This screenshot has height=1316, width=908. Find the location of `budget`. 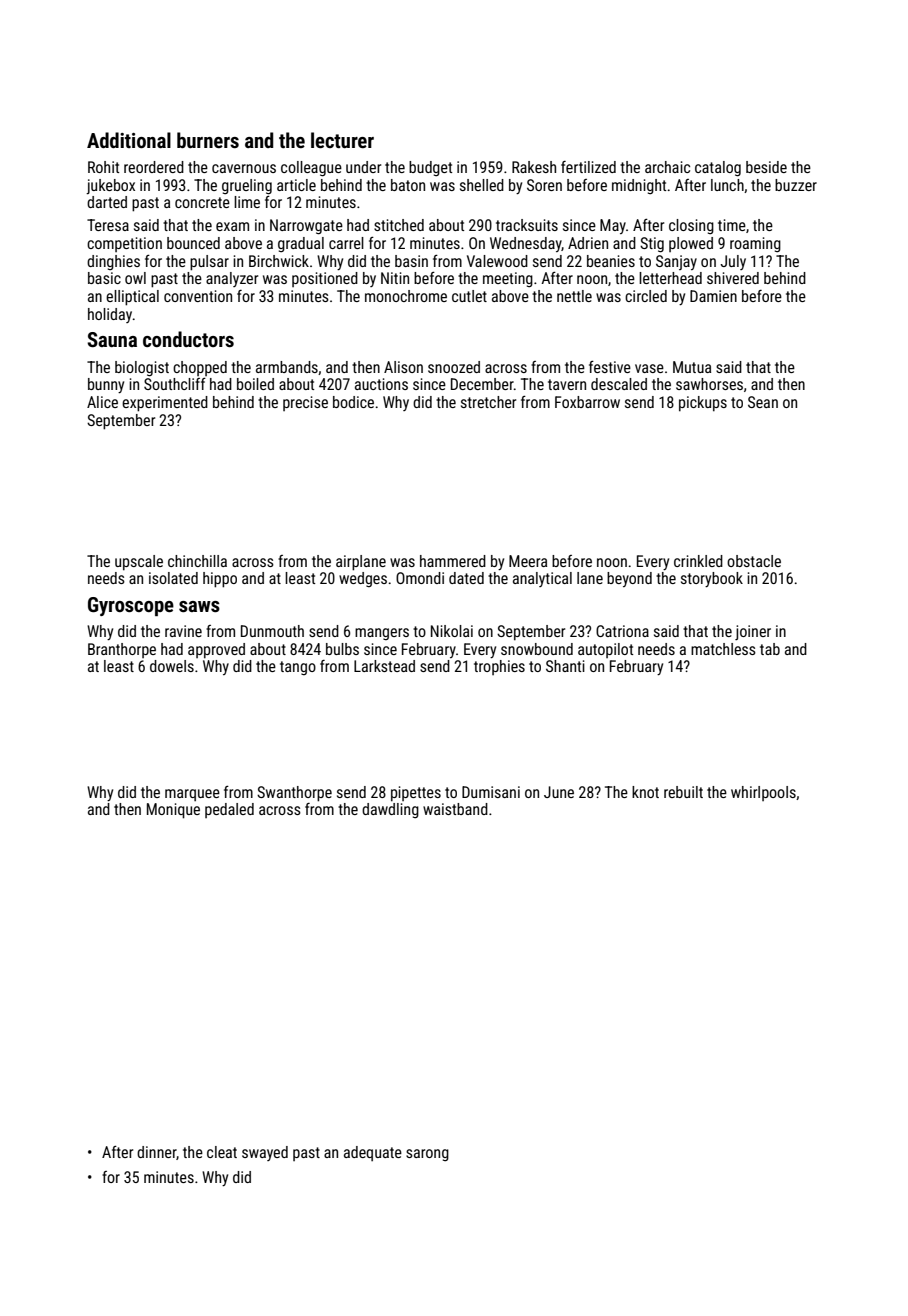

budget is located at coordinates (430, 168).
